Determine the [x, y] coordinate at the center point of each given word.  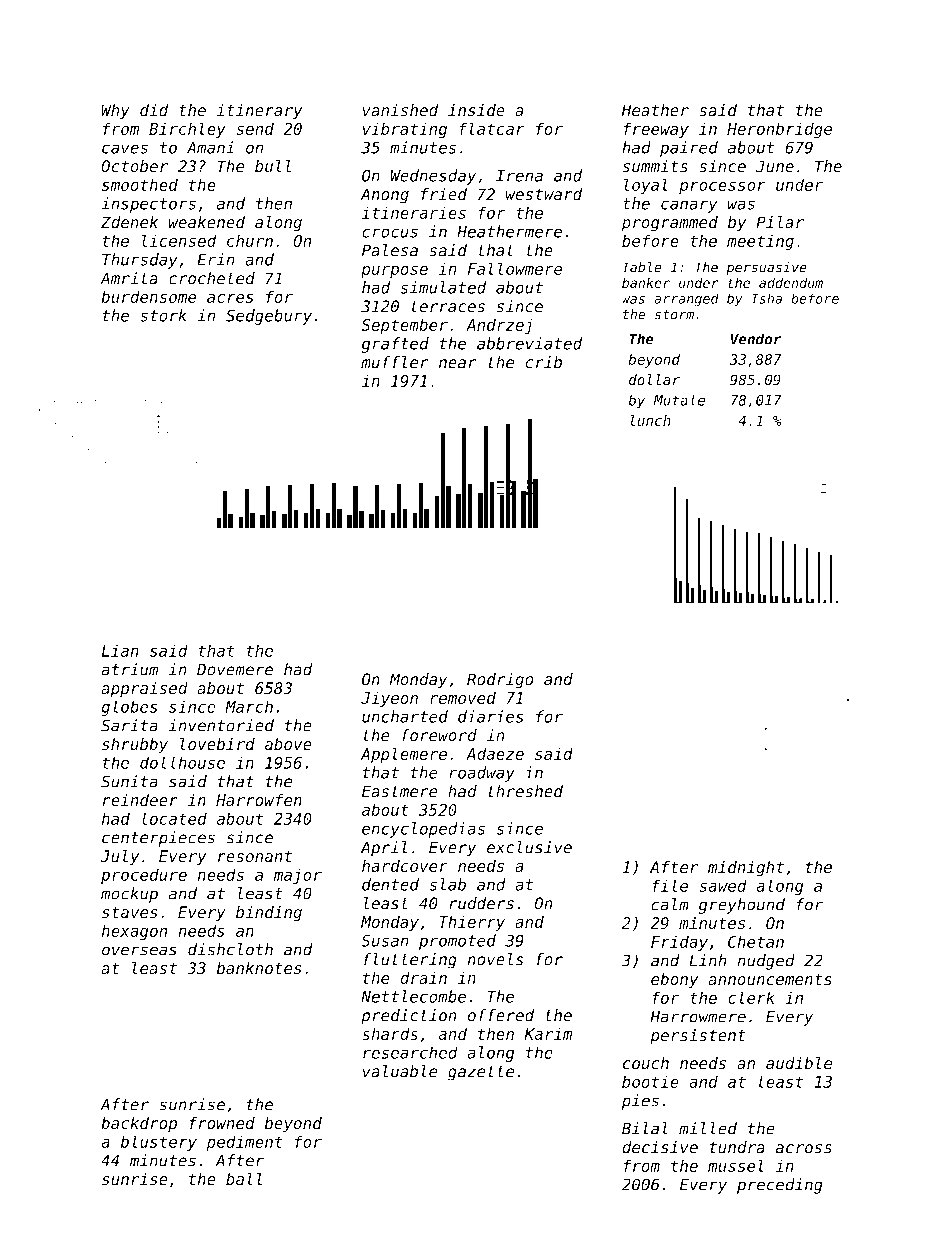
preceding [780, 1186]
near [458, 364]
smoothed [140, 184]
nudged [766, 962]
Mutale [679, 400]
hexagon [134, 932]
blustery [159, 1143]
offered [501, 1015]
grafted [395, 345]
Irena [519, 175]
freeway [656, 130]
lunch [650, 420]
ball [244, 1179]
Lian [120, 650]
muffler [395, 362]
